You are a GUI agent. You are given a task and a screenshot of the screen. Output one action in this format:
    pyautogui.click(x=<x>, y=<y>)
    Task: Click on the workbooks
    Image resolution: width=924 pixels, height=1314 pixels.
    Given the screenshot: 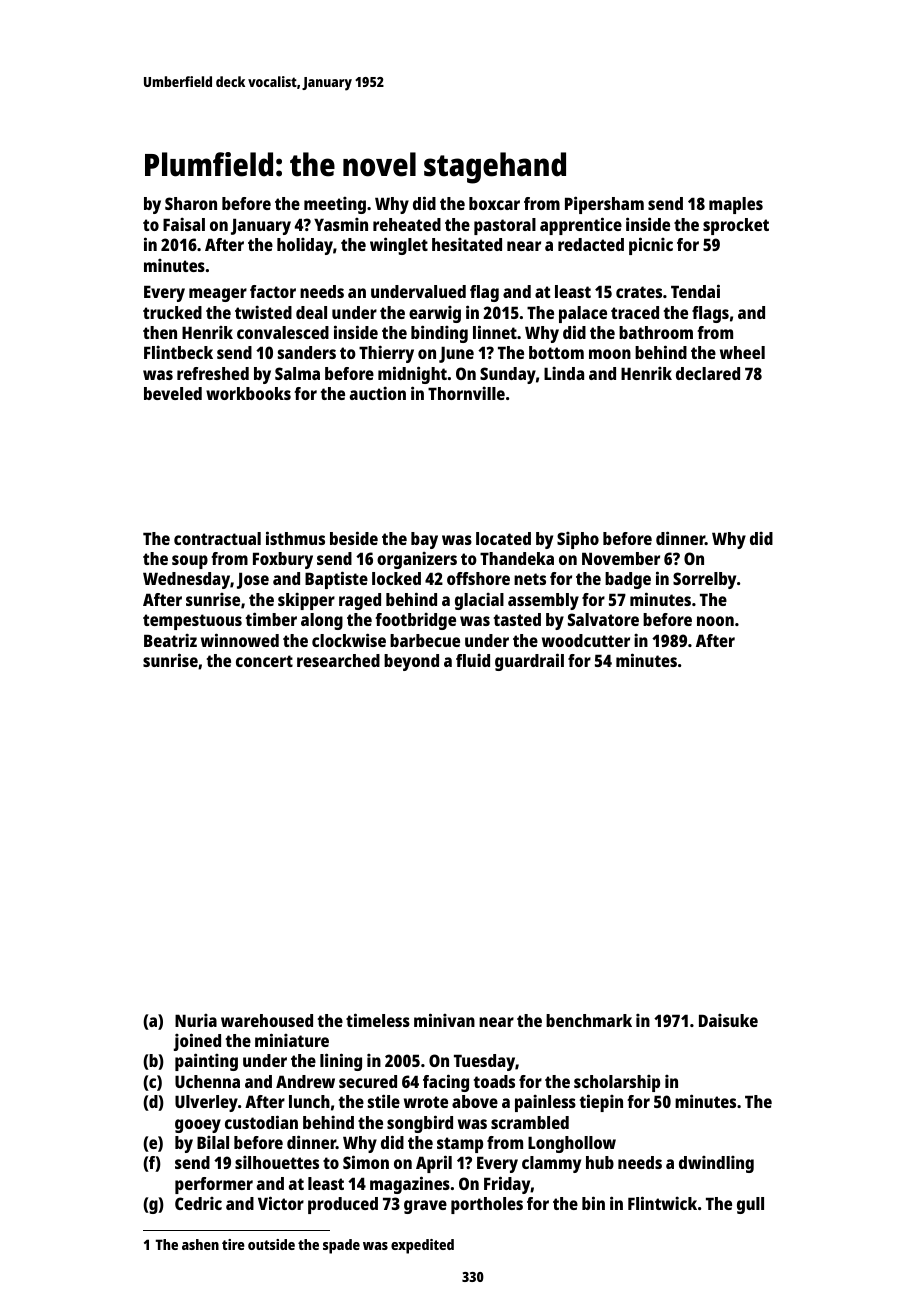 What is the action you would take?
    pyautogui.click(x=248, y=393)
